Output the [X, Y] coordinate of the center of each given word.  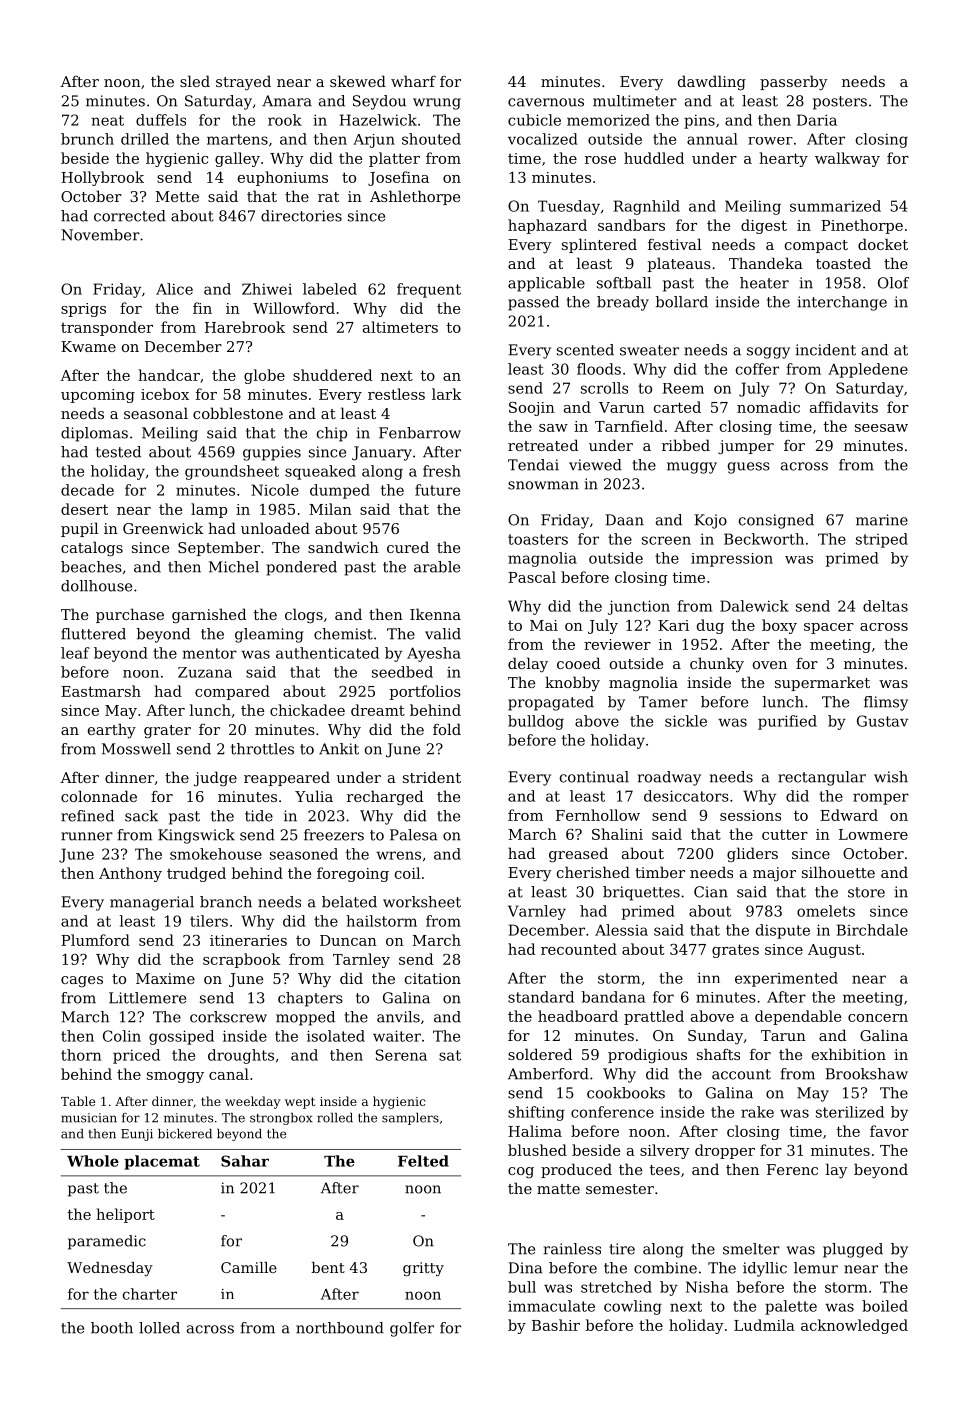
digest [764, 226]
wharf [413, 81]
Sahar [245, 1161]
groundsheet [232, 472]
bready [623, 303]
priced [136, 1056]
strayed [243, 83]
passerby [793, 83]
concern [878, 1018]
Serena [401, 1055]
